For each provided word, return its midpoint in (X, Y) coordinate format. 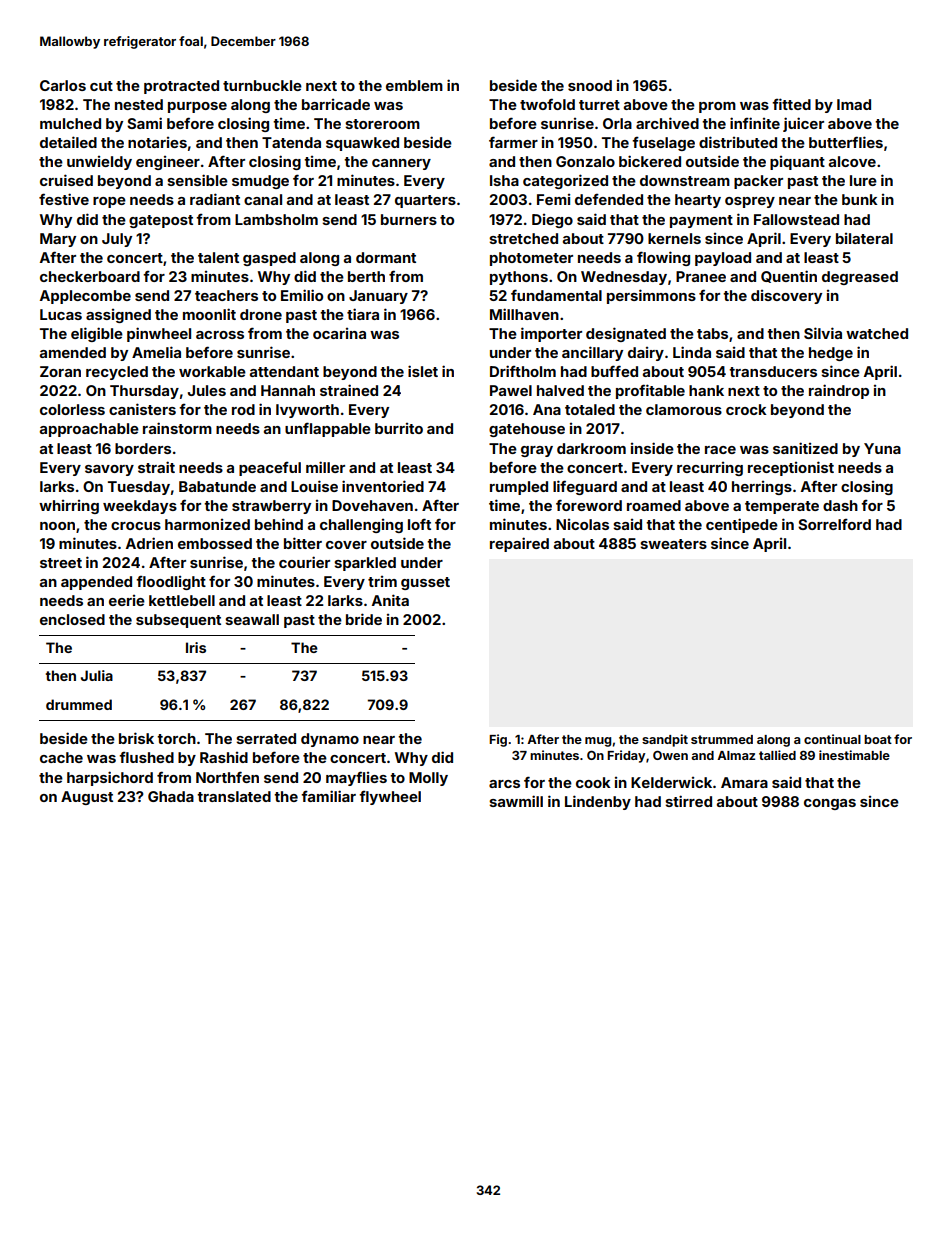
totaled (590, 409)
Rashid (224, 757)
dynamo (330, 740)
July (117, 240)
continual (832, 739)
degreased (860, 278)
